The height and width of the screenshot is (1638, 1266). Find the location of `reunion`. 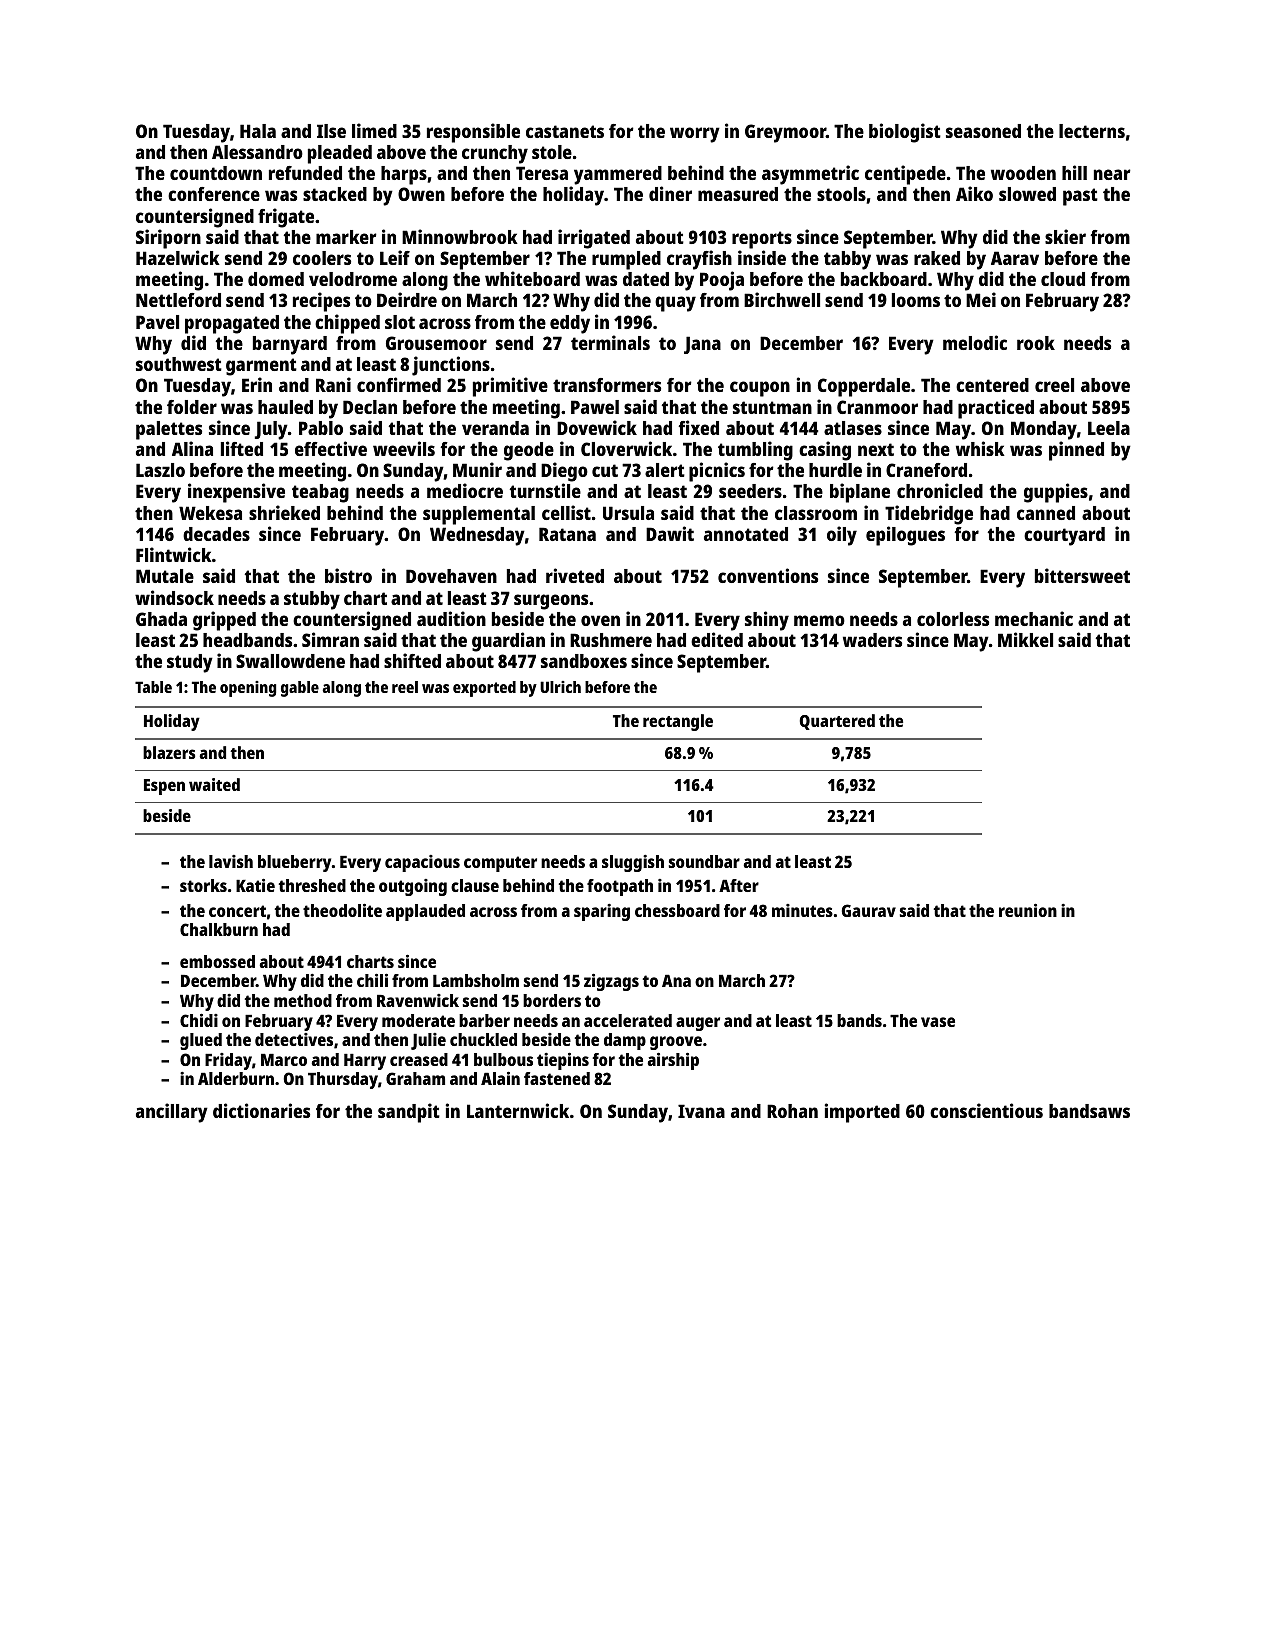

reunion is located at coordinates (1028, 910).
